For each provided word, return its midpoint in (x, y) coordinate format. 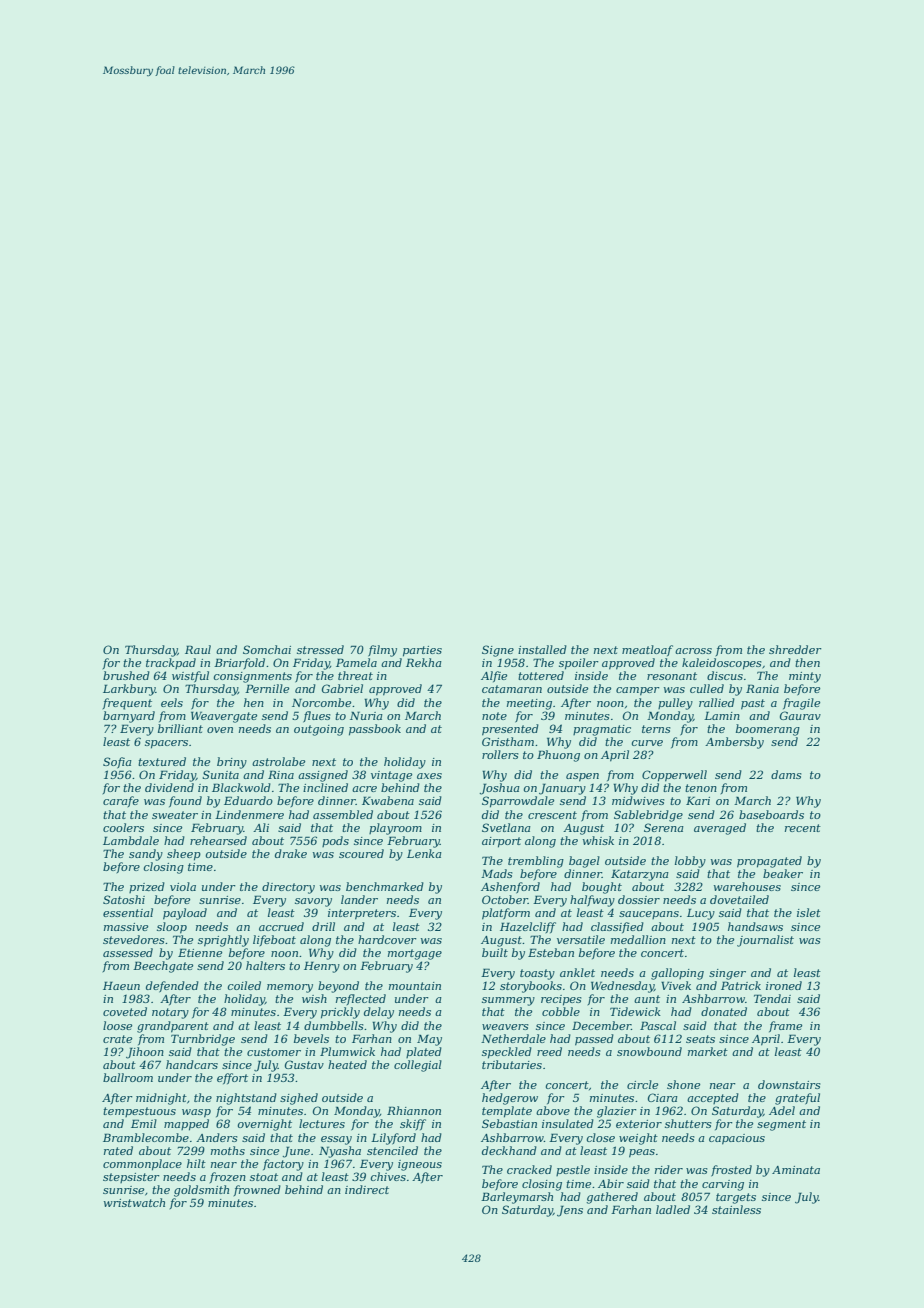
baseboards (771, 814)
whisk (598, 840)
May (429, 1040)
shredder (795, 649)
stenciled (392, 1150)
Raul (198, 649)
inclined (325, 787)
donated (724, 1011)
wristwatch (134, 1202)
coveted (125, 1011)
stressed (320, 649)
